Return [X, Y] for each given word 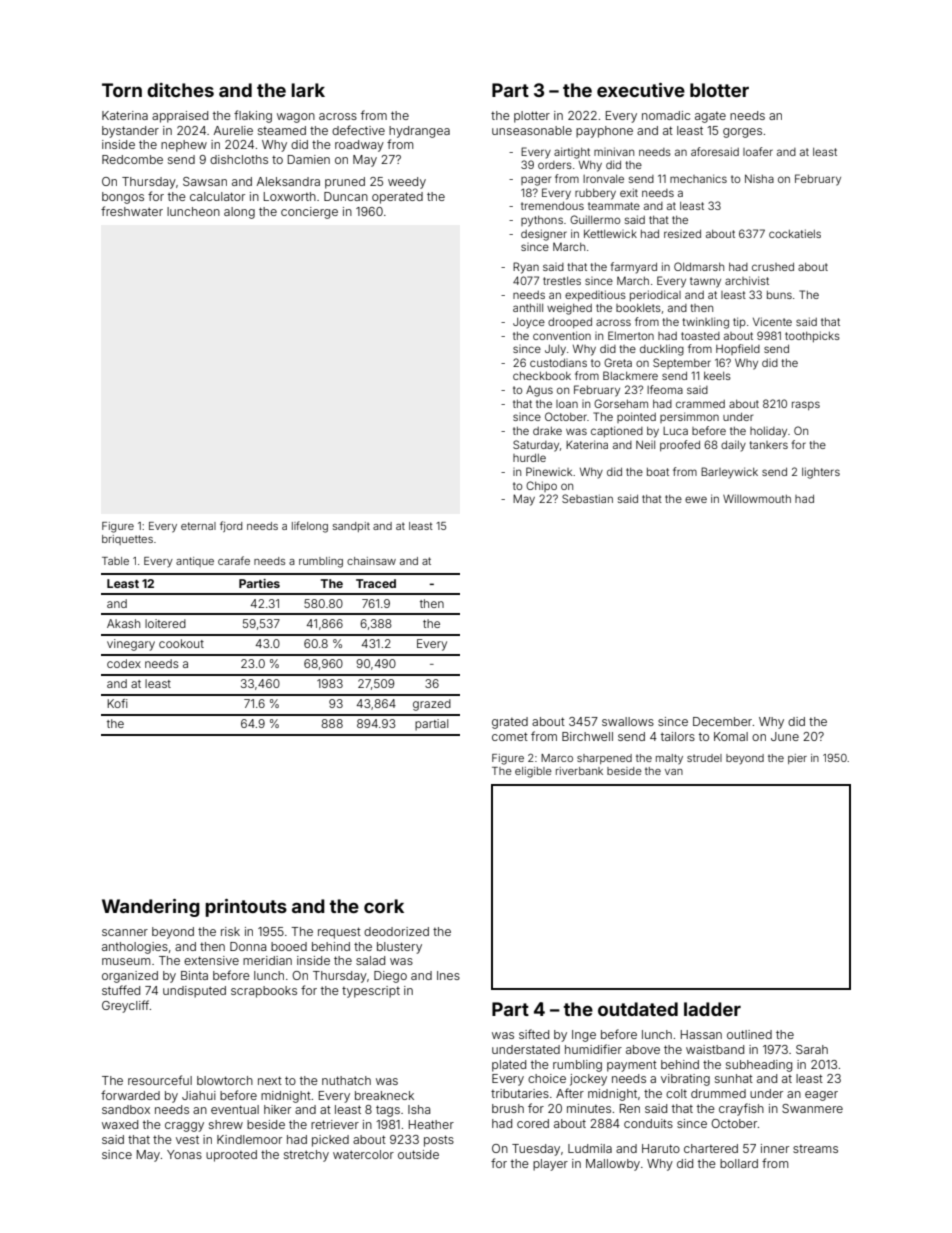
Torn [122, 90]
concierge [309, 213]
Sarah [812, 1049]
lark [308, 90]
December [722, 721]
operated [397, 198]
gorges [742, 133]
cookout [181, 643]
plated [509, 1066]
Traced [376, 583]
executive [641, 90]
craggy [184, 1127]
